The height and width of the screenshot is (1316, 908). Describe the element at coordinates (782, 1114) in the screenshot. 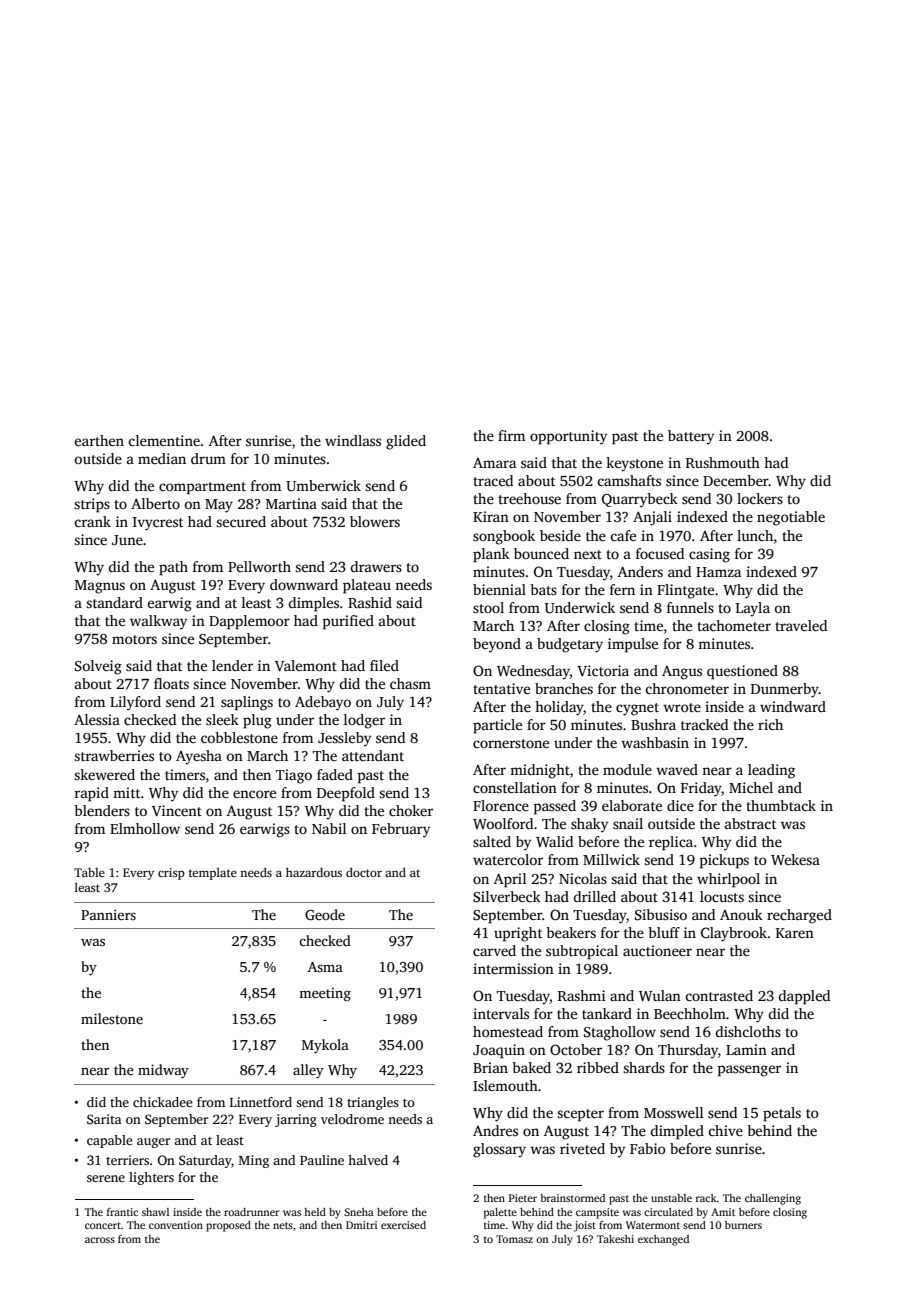

I see `petals` at that location.
